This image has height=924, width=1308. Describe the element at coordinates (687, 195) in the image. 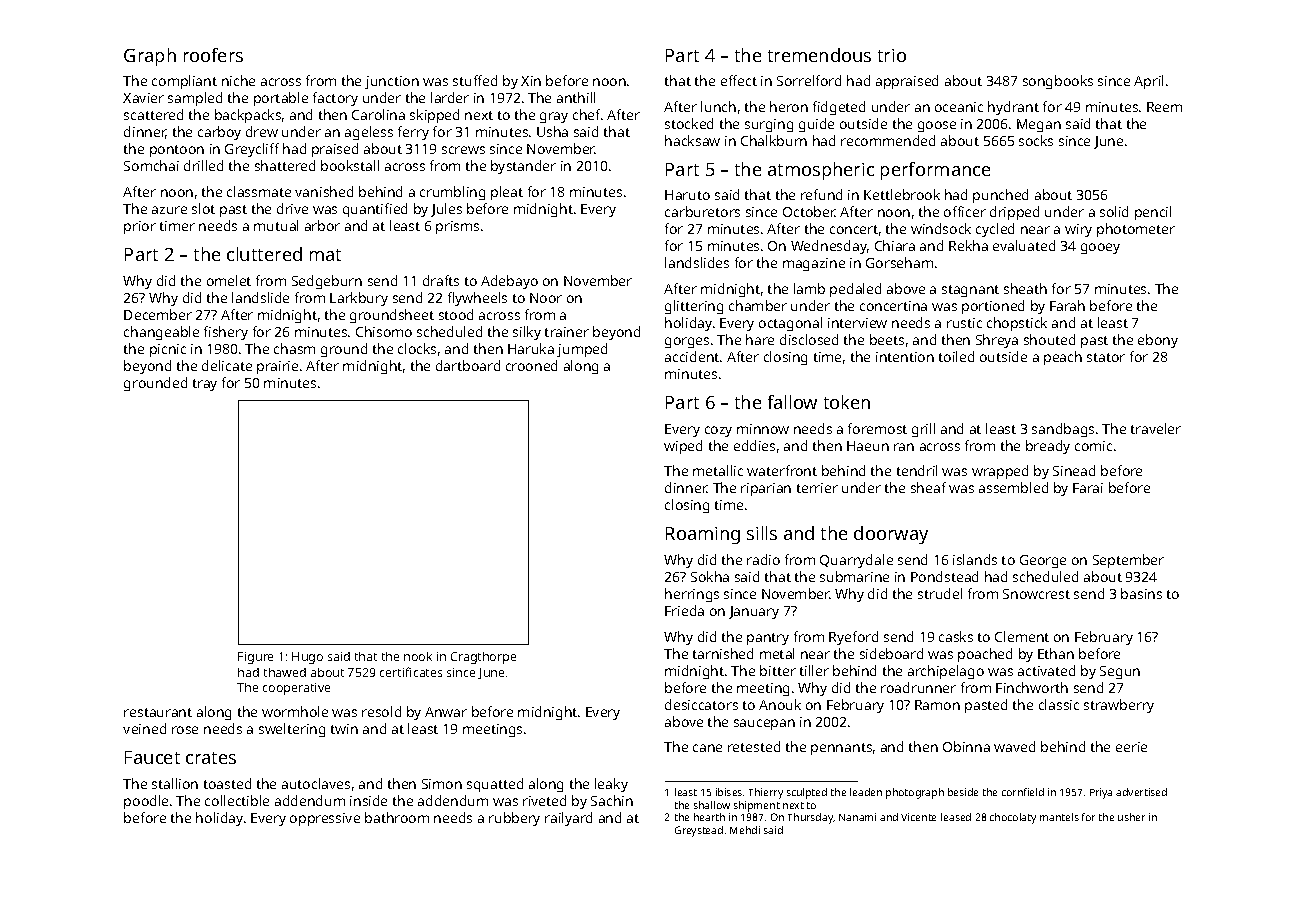

I see `Haruto` at that location.
